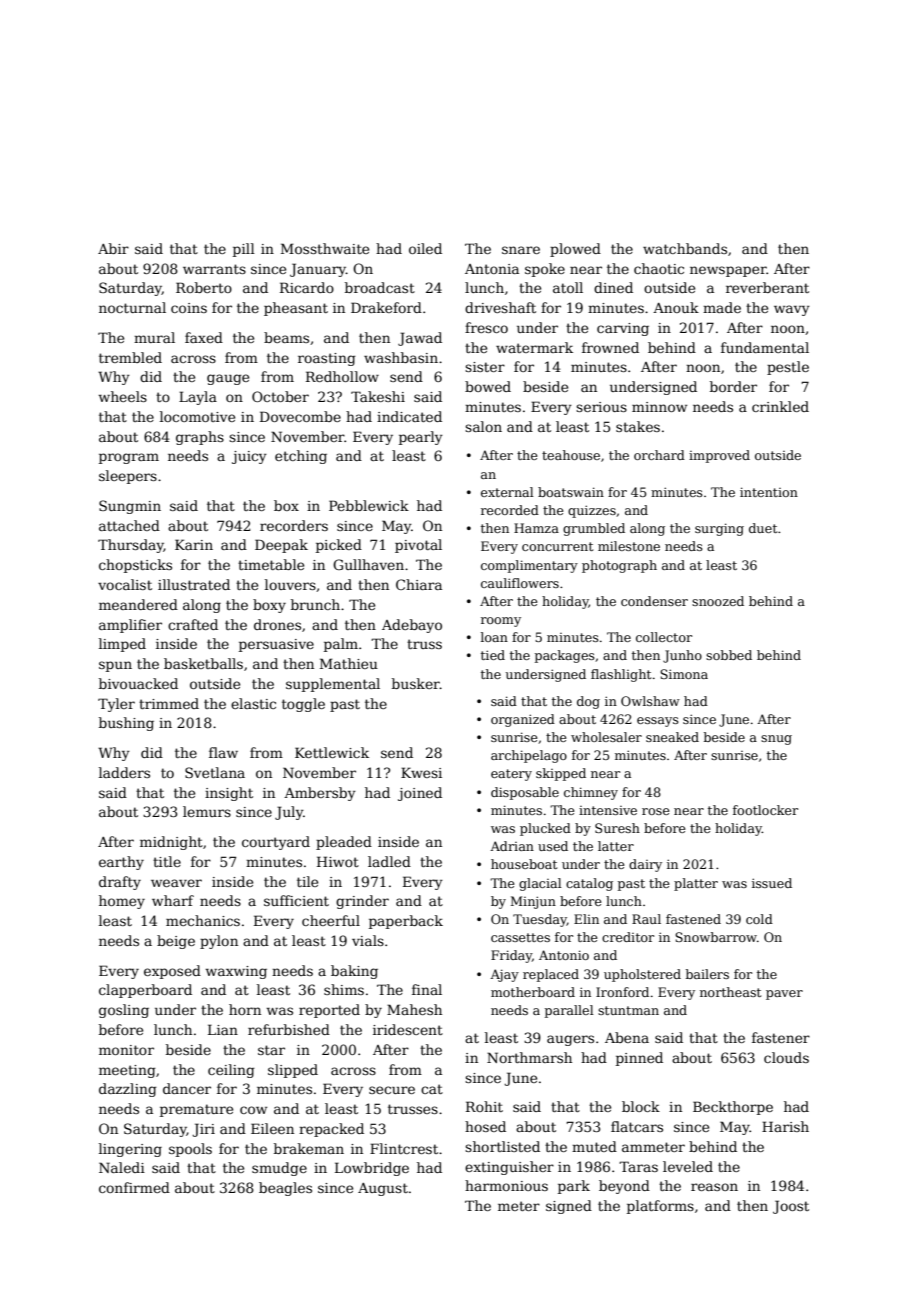 This screenshot has width=908, height=1316. I want to click on orchard, so click(659, 455).
